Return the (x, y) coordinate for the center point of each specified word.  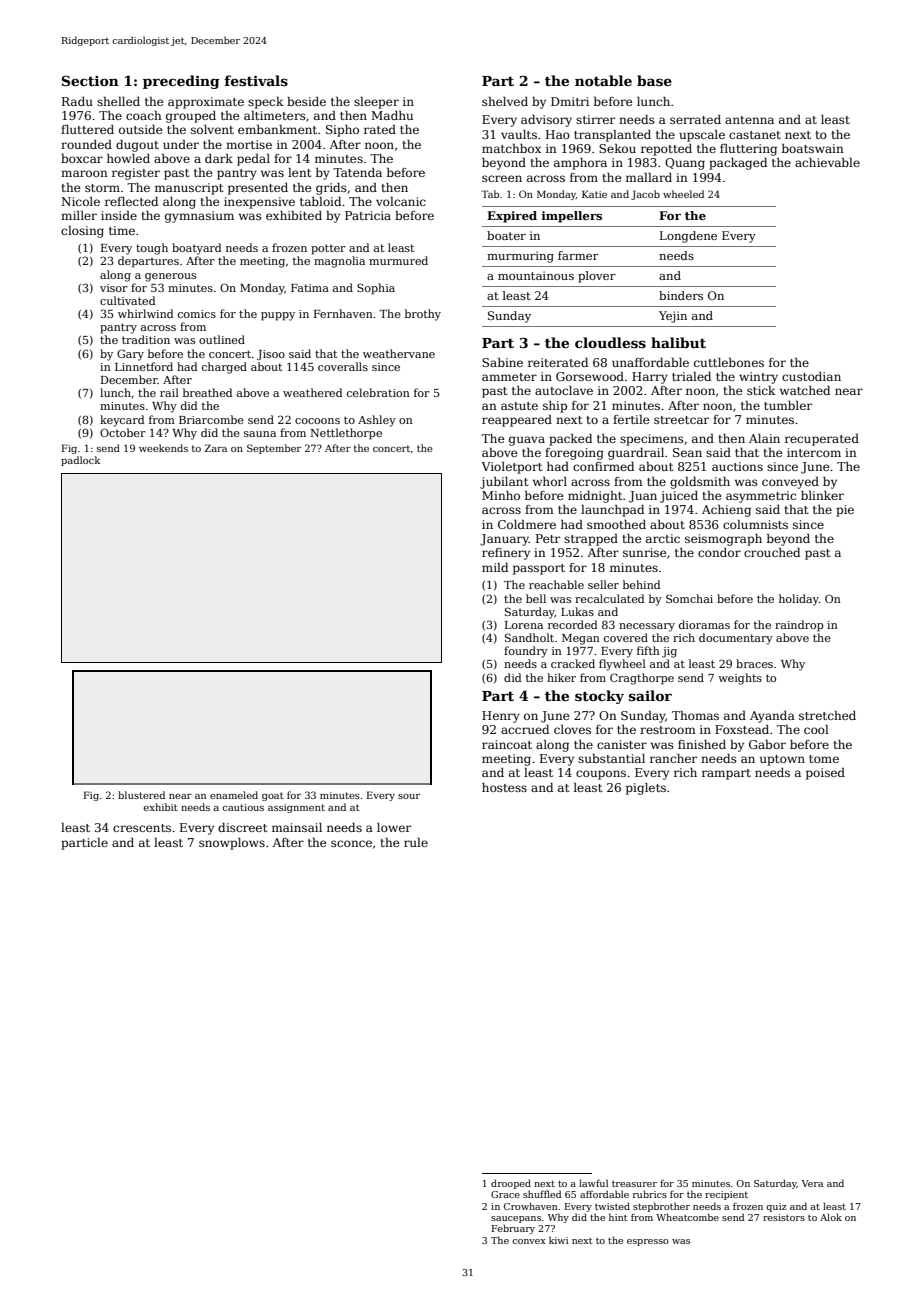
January (504, 540)
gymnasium (199, 217)
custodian (811, 376)
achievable (827, 162)
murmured (398, 260)
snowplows (232, 844)
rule (416, 842)
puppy (278, 316)
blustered (141, 795)
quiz (776, 1207)
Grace (505, 1194)
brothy (423, 315)
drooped (511, 1184)
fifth (648, 650)
